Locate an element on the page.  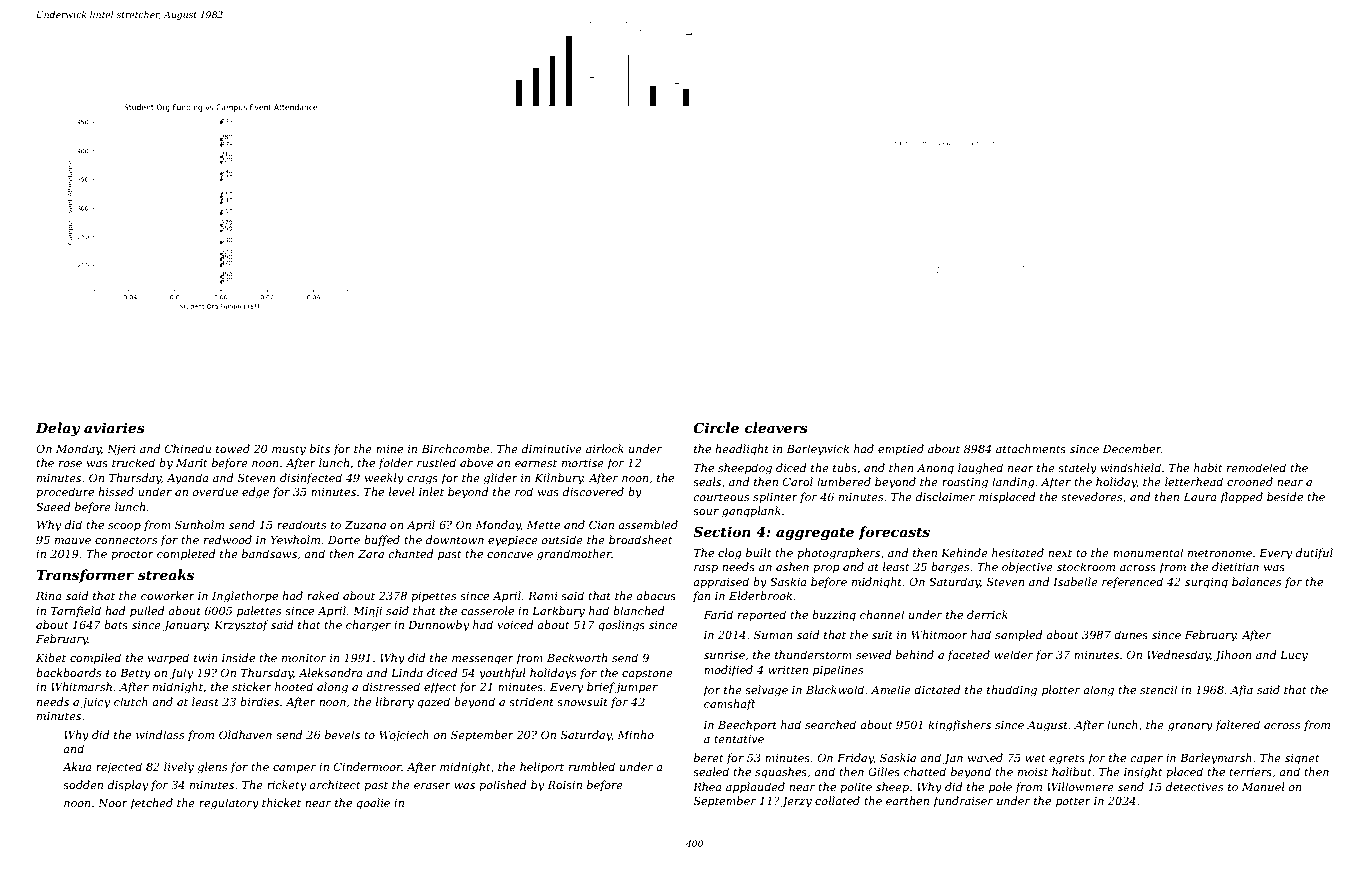
forecasts is located at coordinates (894, 533).
